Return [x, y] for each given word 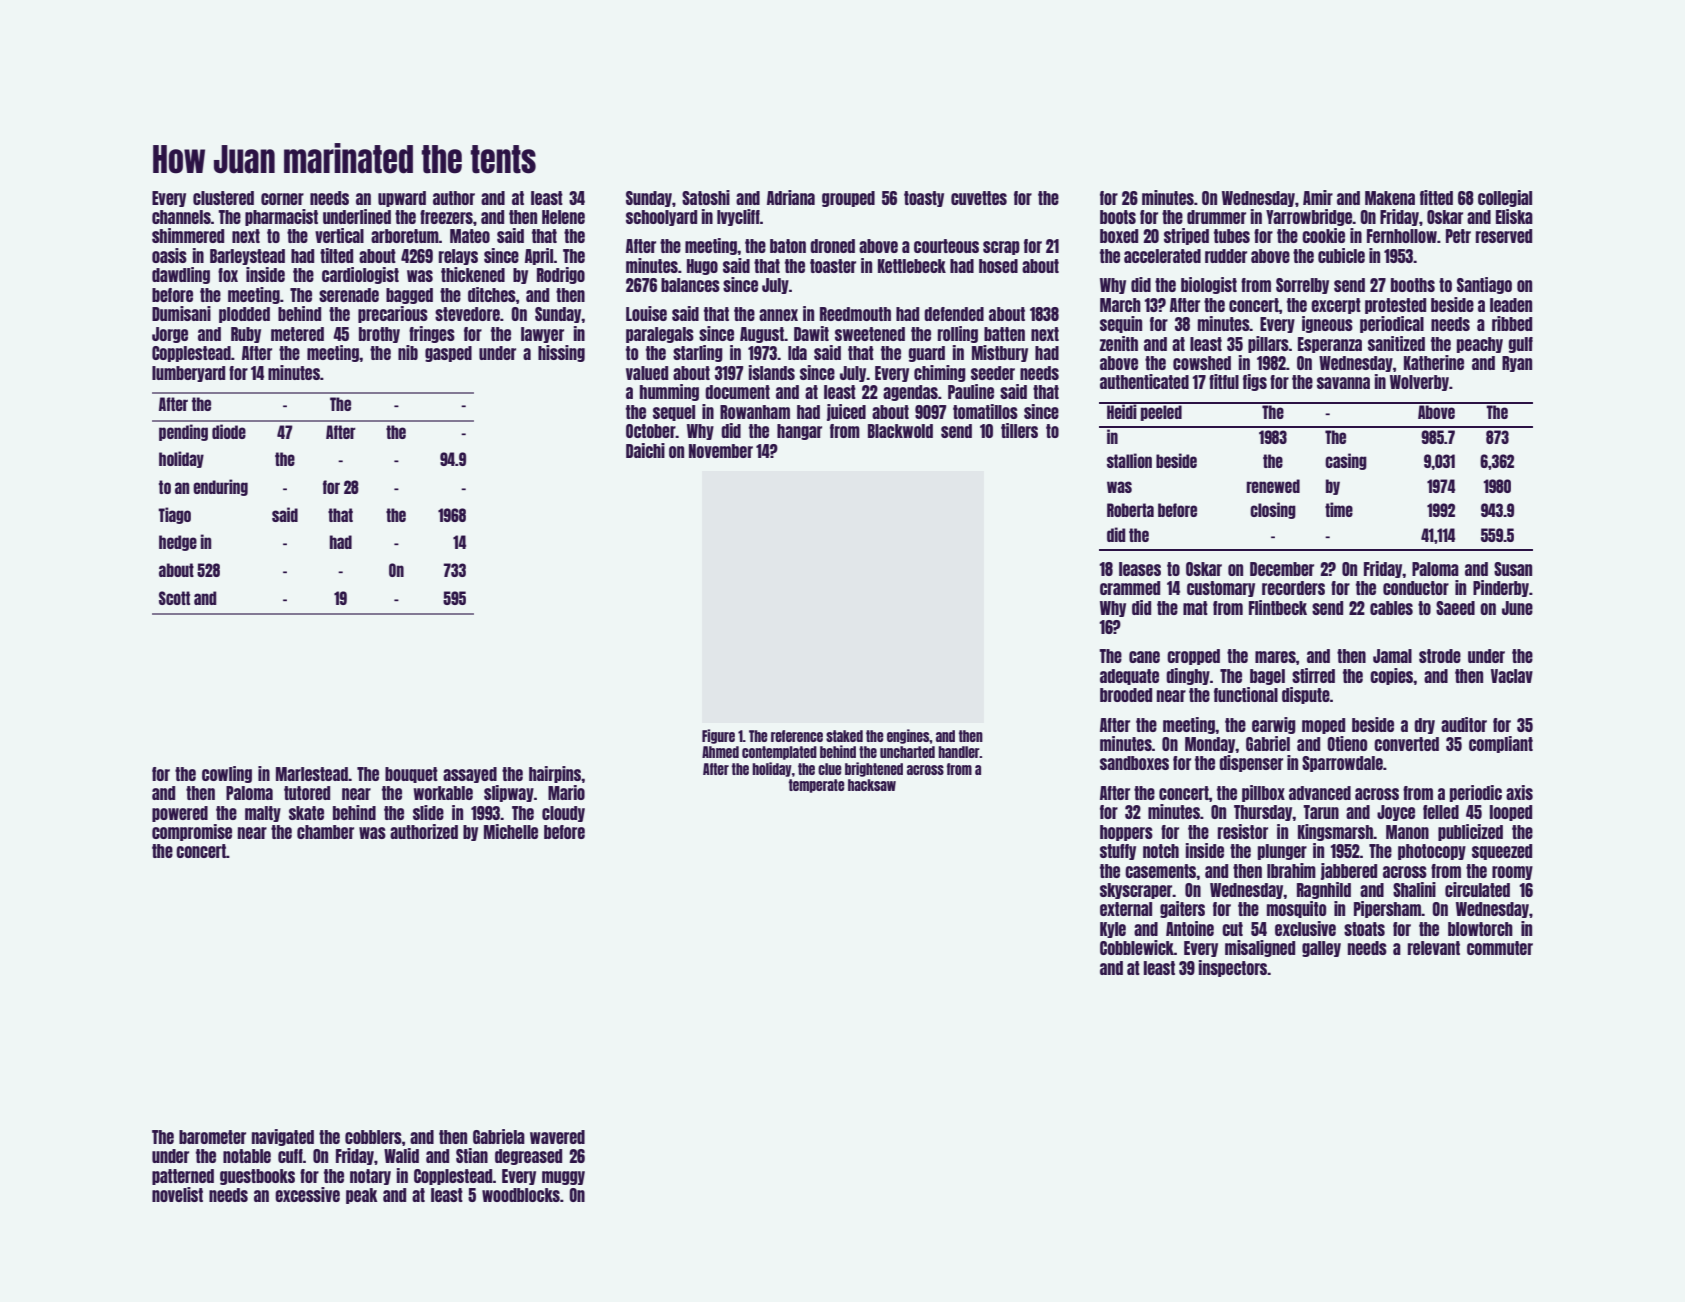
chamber [325, 832]
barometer [212, 1137]
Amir [1318, 197]
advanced [1320, 793]
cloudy [563, 814]
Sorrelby [1302, 286]
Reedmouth [855, 314]
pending [183, 432]
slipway [509, 793]
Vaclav [1512, 676]
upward [402, 199]
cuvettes [979, 198]
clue [830, 769]
